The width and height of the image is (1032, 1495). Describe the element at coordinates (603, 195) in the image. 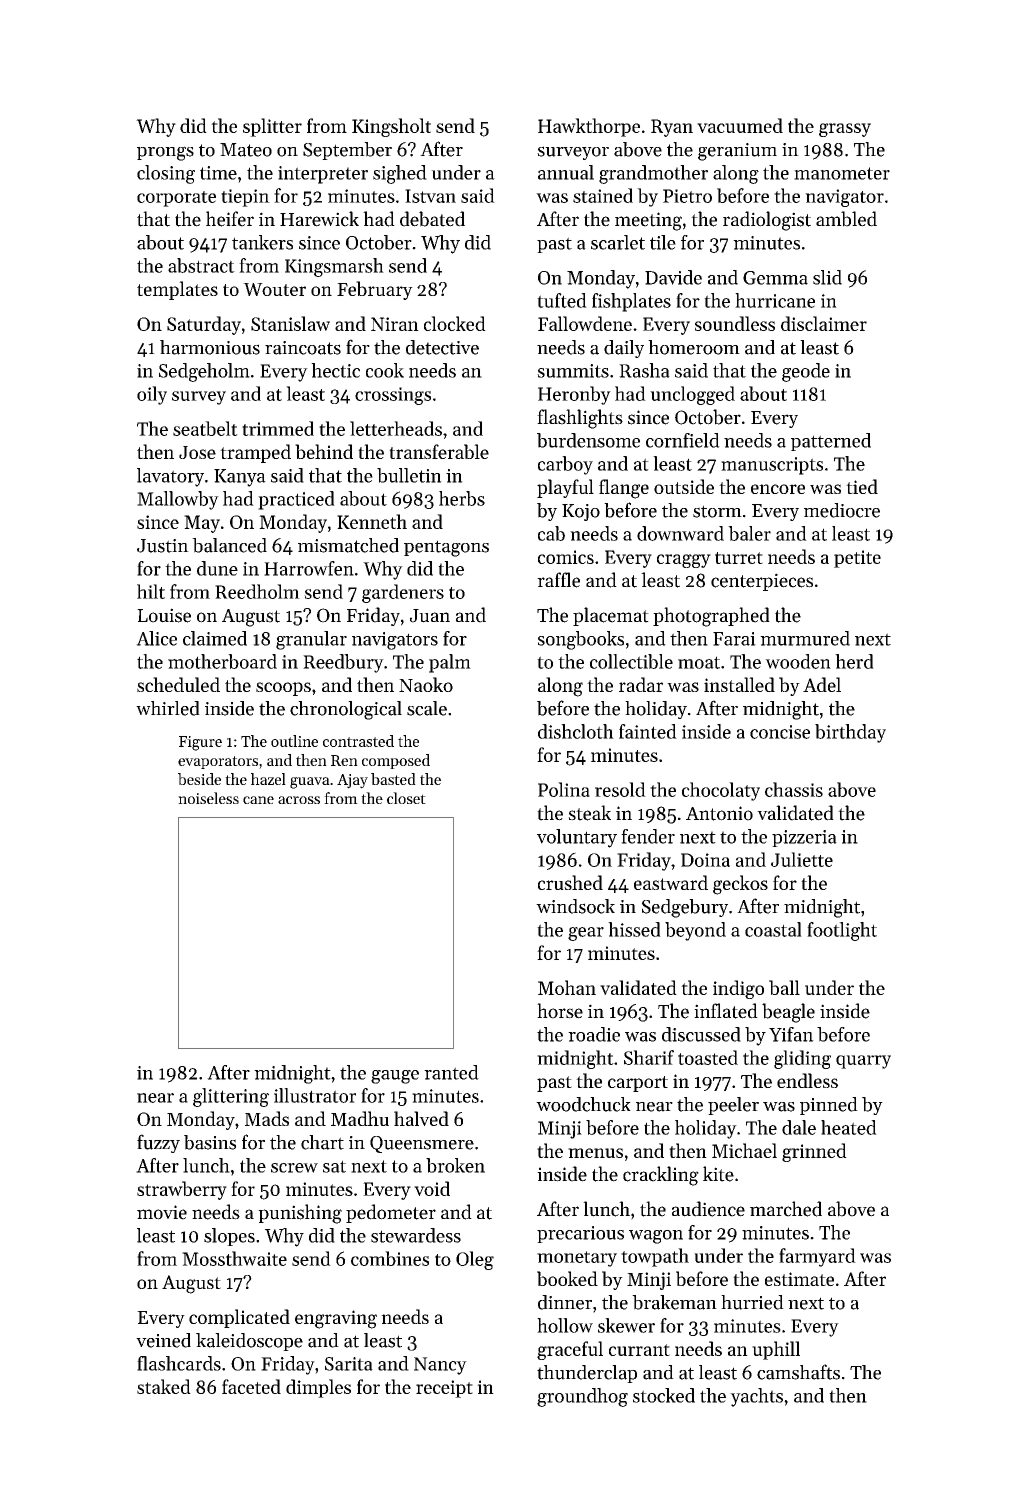

I see `stained` at that location.
